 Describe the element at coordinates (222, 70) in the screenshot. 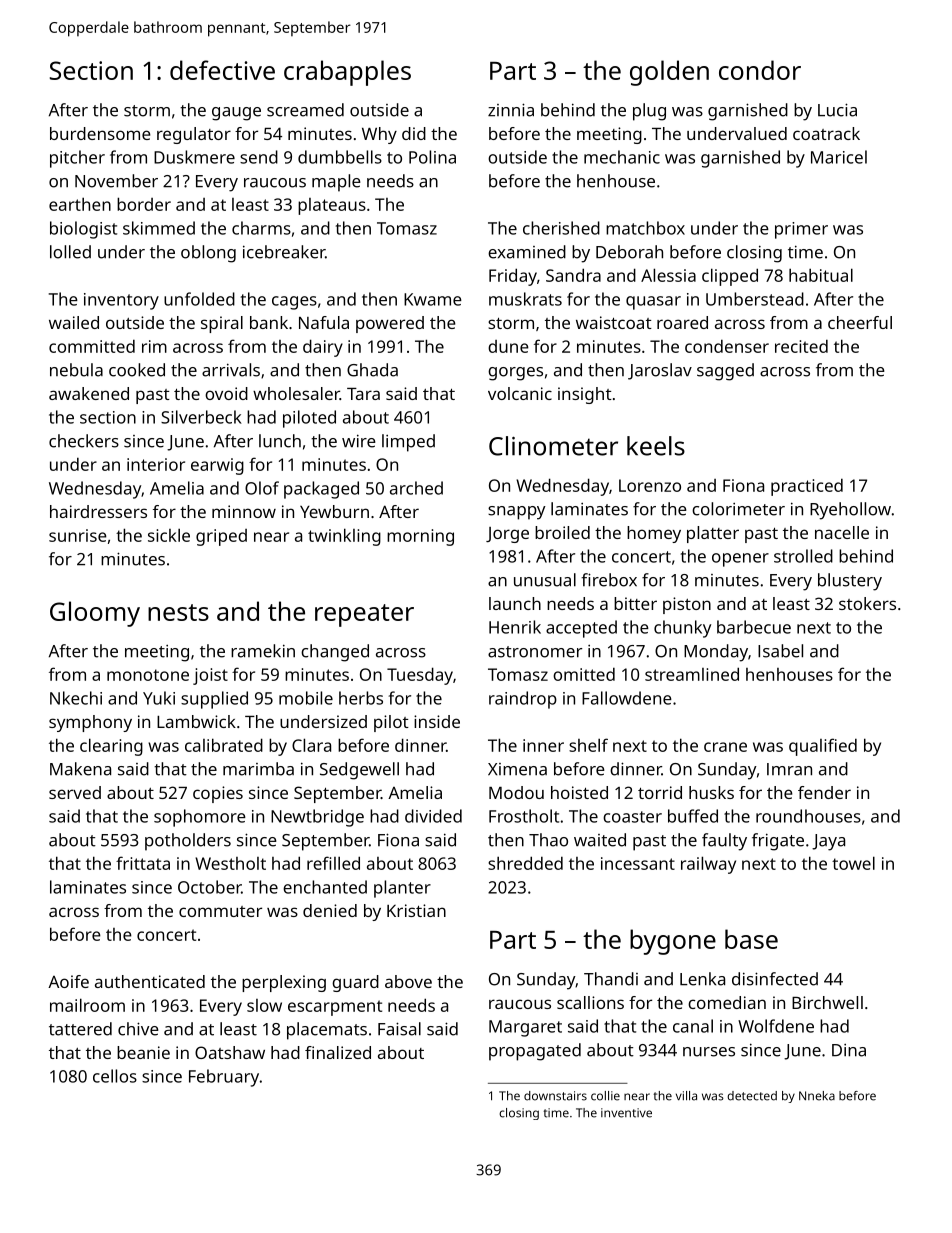

I see `defective` at that location.
